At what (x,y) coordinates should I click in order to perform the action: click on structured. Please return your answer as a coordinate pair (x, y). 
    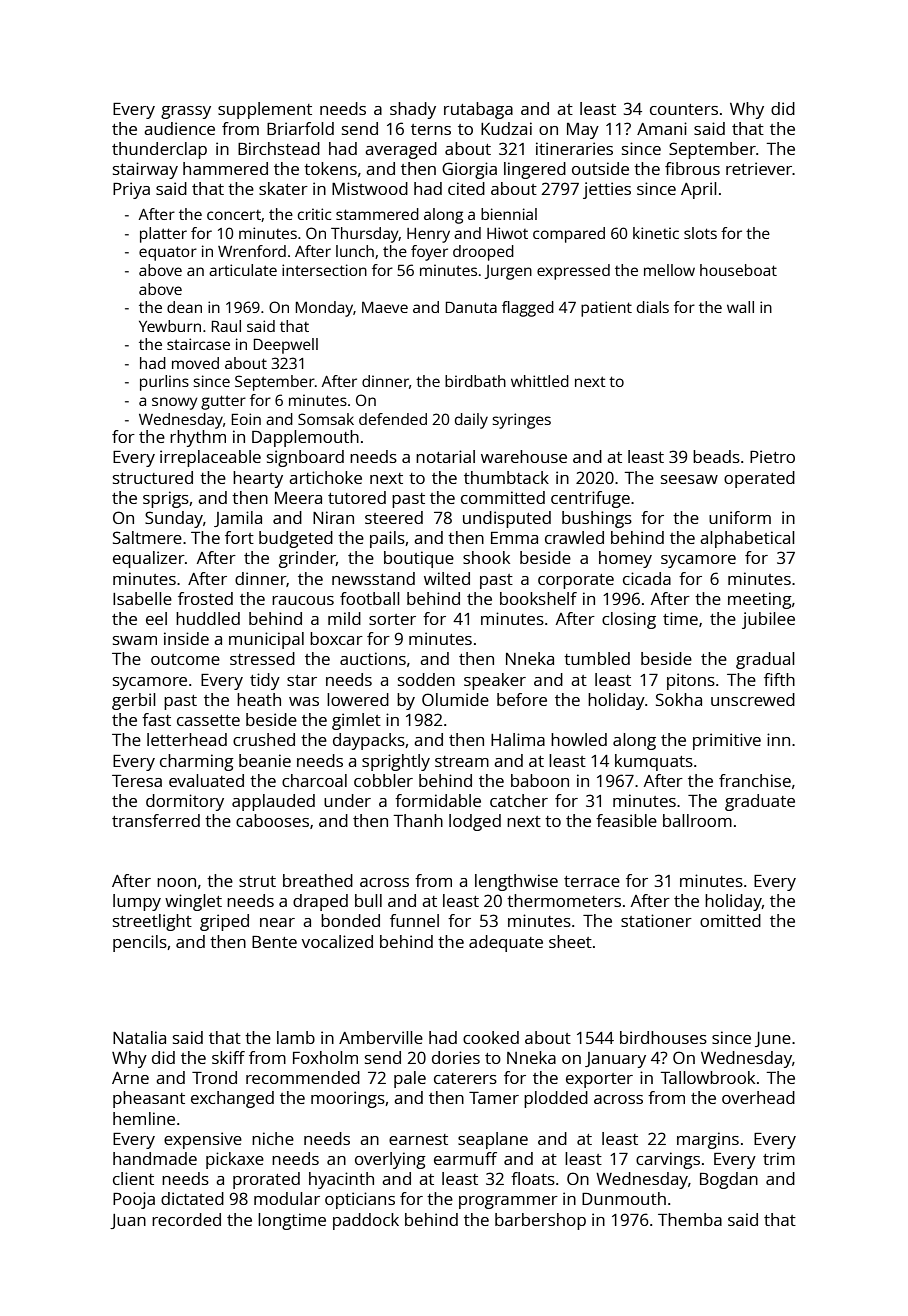
    Looking at the image, I should click on (153, 477).
